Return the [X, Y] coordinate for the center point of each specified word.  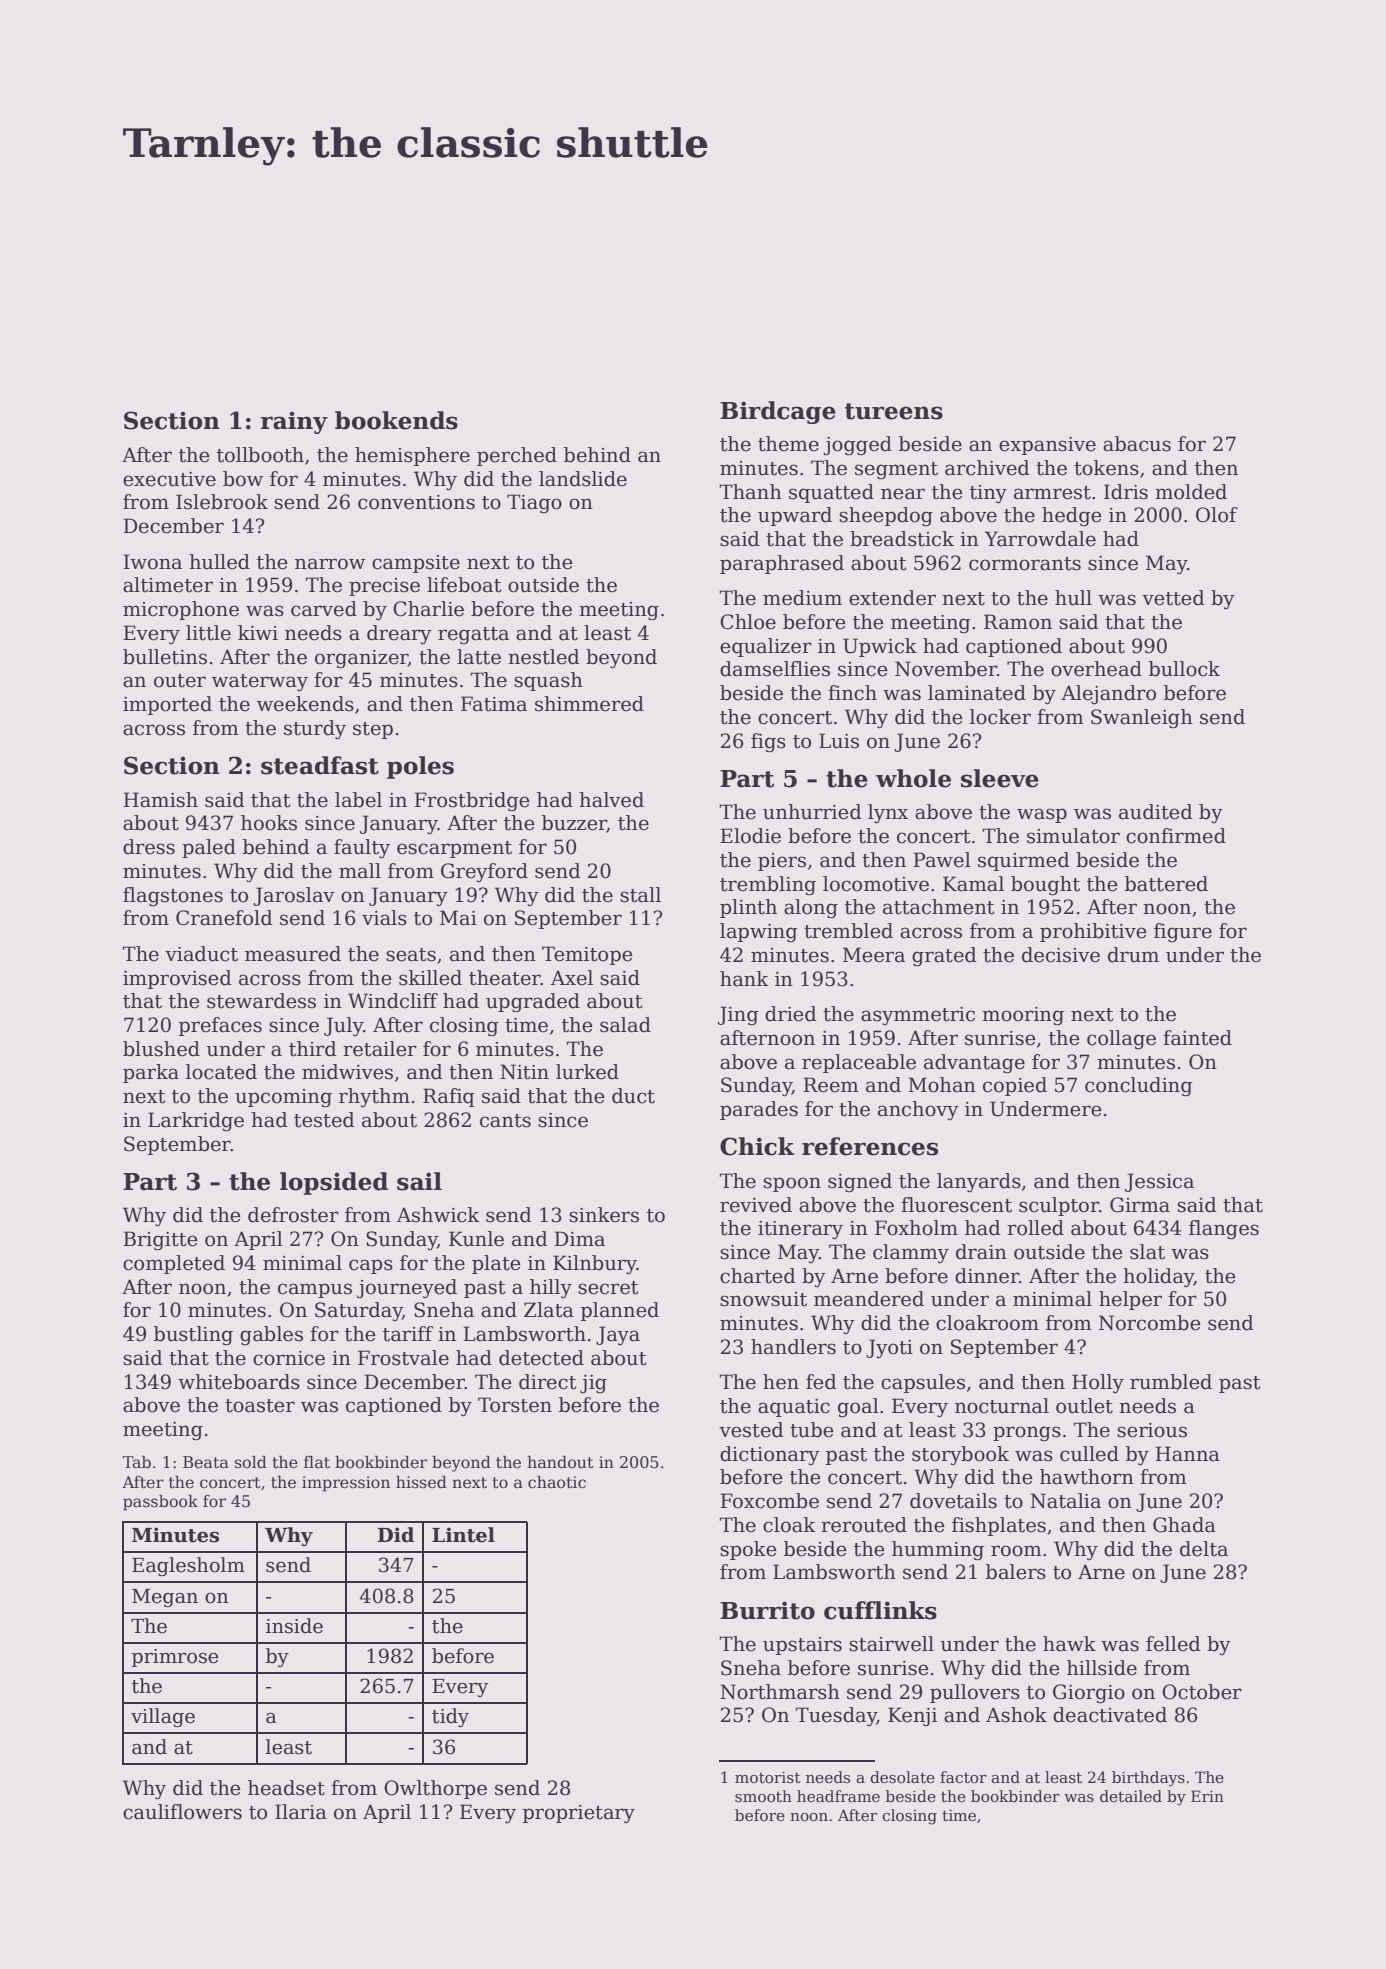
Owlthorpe [435, 1789]
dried [791, 1014]
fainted [1197, 1038]
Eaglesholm [188, 1566]
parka [151, 1073]
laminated [977, 693]
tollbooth [260, 455]
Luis [839, 741]
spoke [748, 1550]
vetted [1173, 598]
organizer [361, 659]
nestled [544, 657]
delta [1204, 1549]
